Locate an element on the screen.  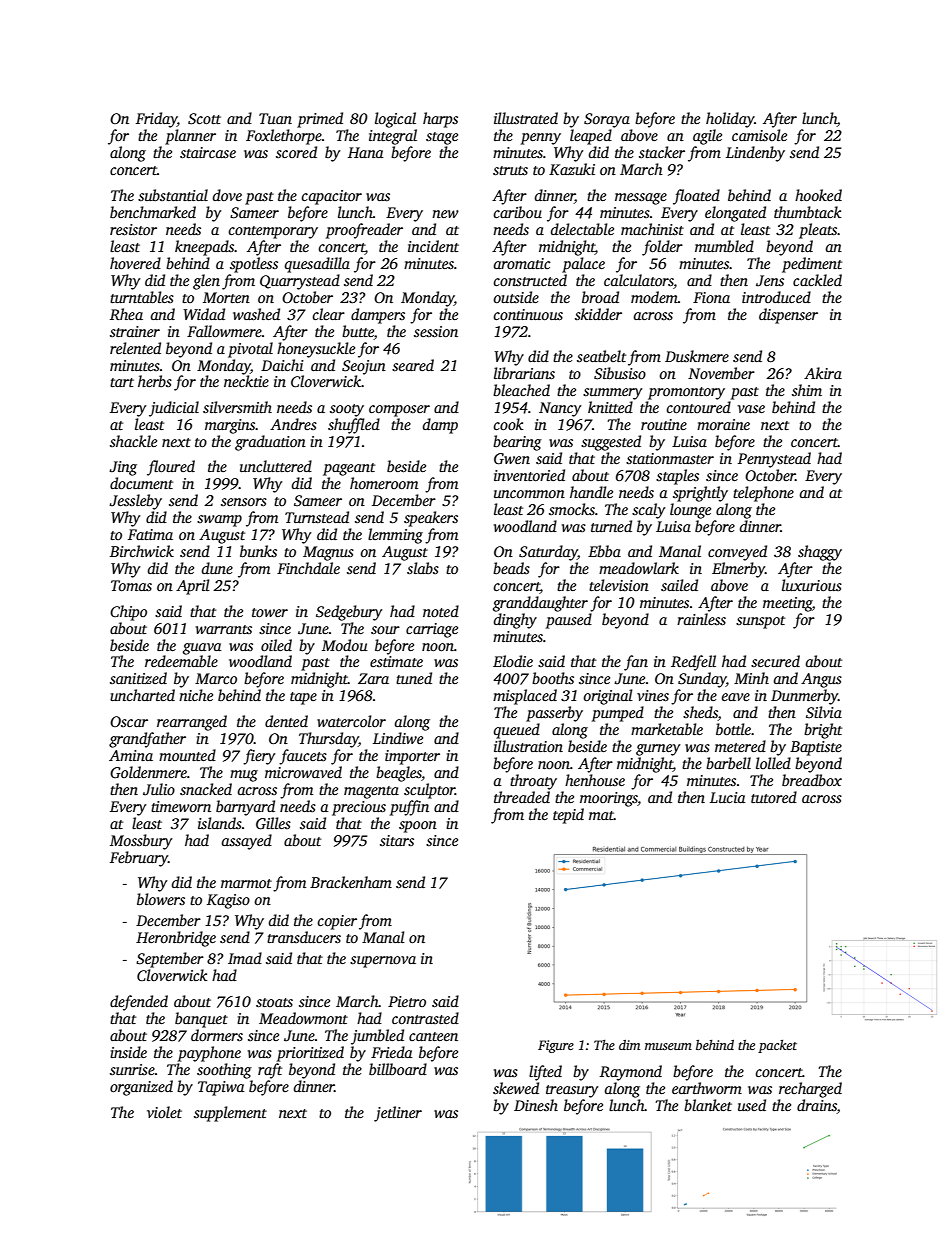
planner is located at coordinates (190, 137).
